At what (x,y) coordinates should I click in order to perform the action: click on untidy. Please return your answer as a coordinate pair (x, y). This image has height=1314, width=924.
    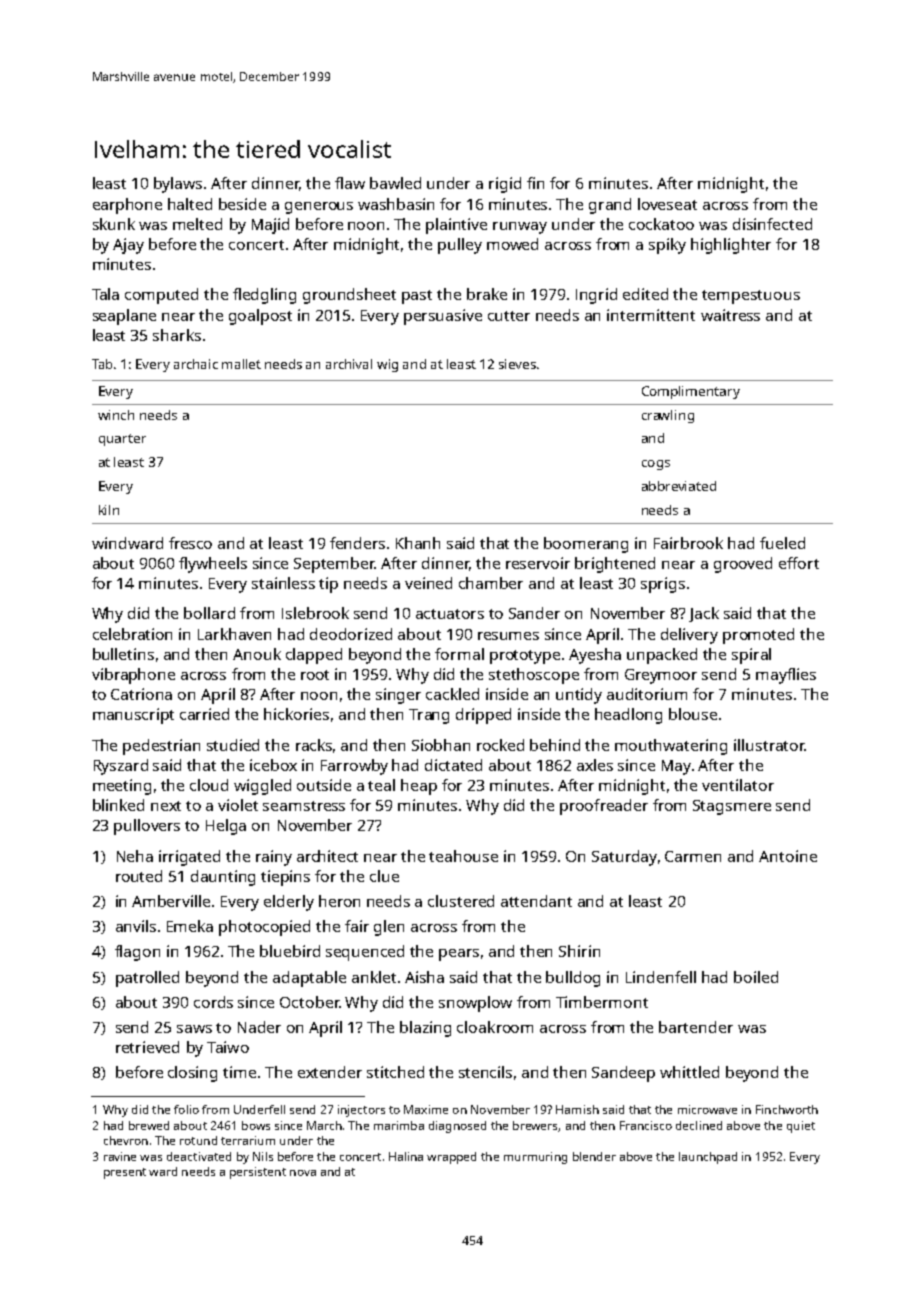
    Looking at the image, I should click on (579, 696).
